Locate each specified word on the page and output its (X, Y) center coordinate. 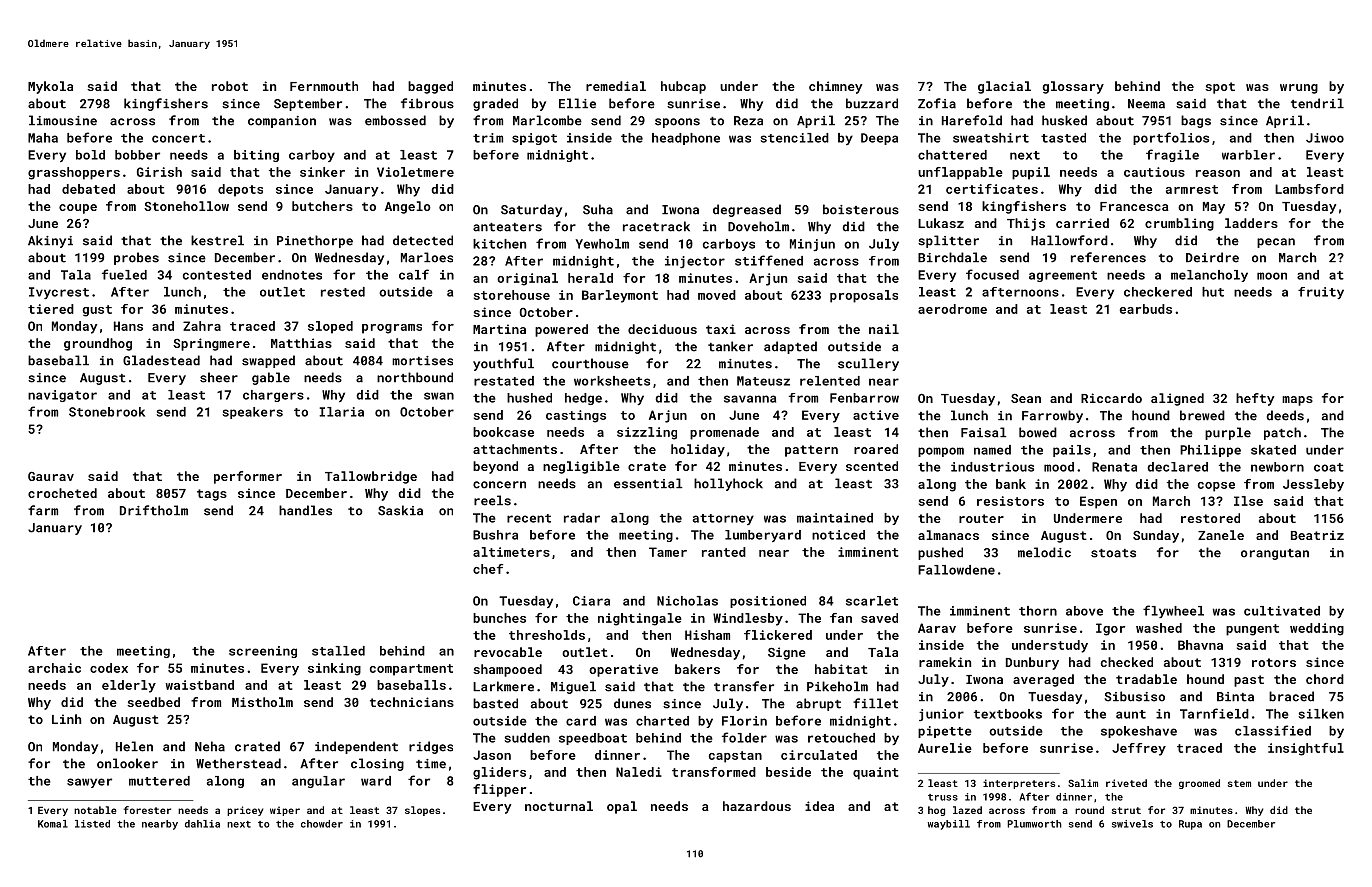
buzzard (872, 103)
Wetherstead (238, 763)
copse (1216, 487)
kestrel (217, 240)
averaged (1043, 680)
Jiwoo (1325, 138)
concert (178, 138)
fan (841, 618)
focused (992, 274)
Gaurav (51, 476)
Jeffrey (1139, 749)
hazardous (757, 806)
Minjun (812, 245)
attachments (515, 449)
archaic (54, 668)
